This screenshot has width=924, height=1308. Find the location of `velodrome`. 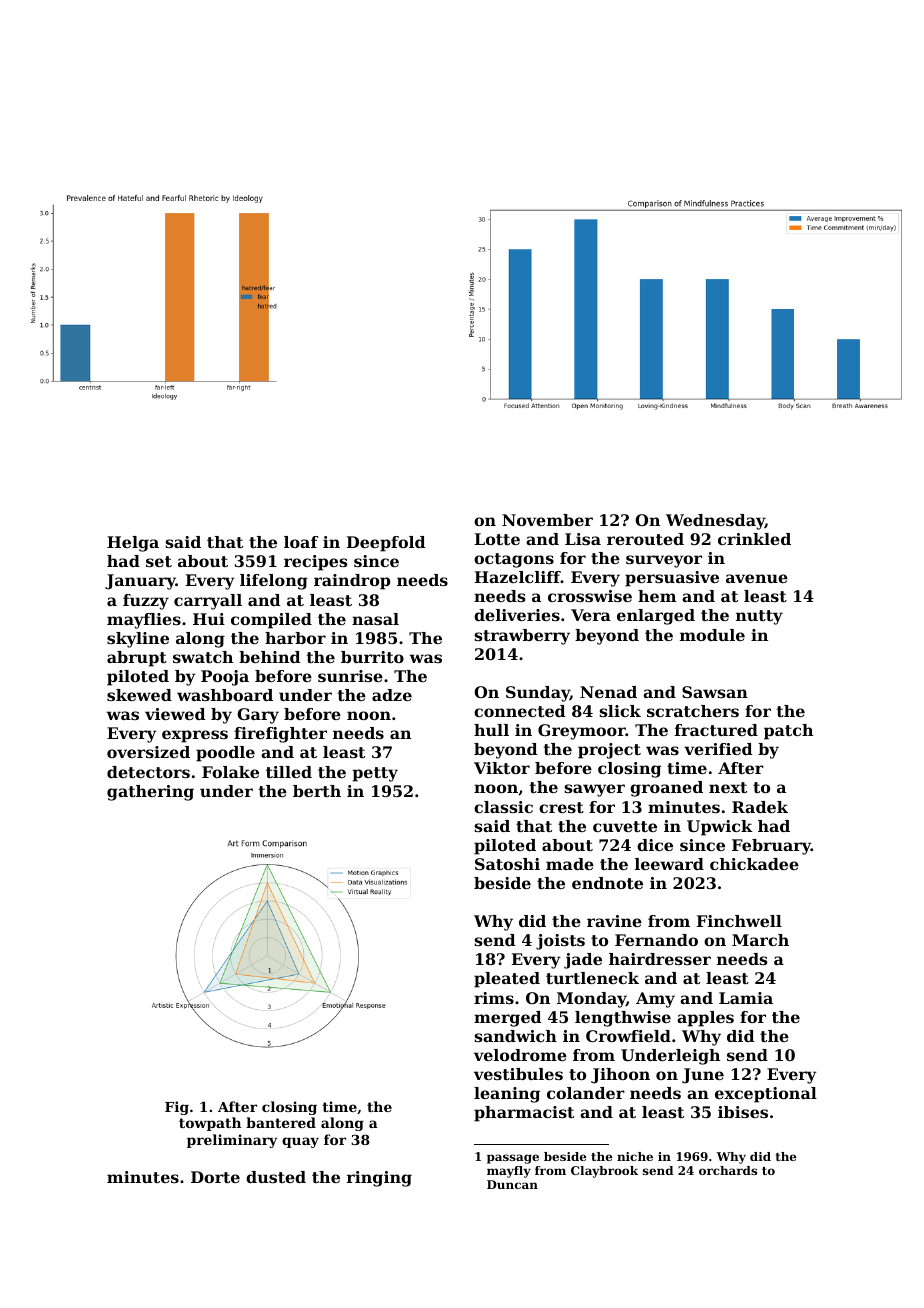

velodrome is located at coordinates (520, 1055).
